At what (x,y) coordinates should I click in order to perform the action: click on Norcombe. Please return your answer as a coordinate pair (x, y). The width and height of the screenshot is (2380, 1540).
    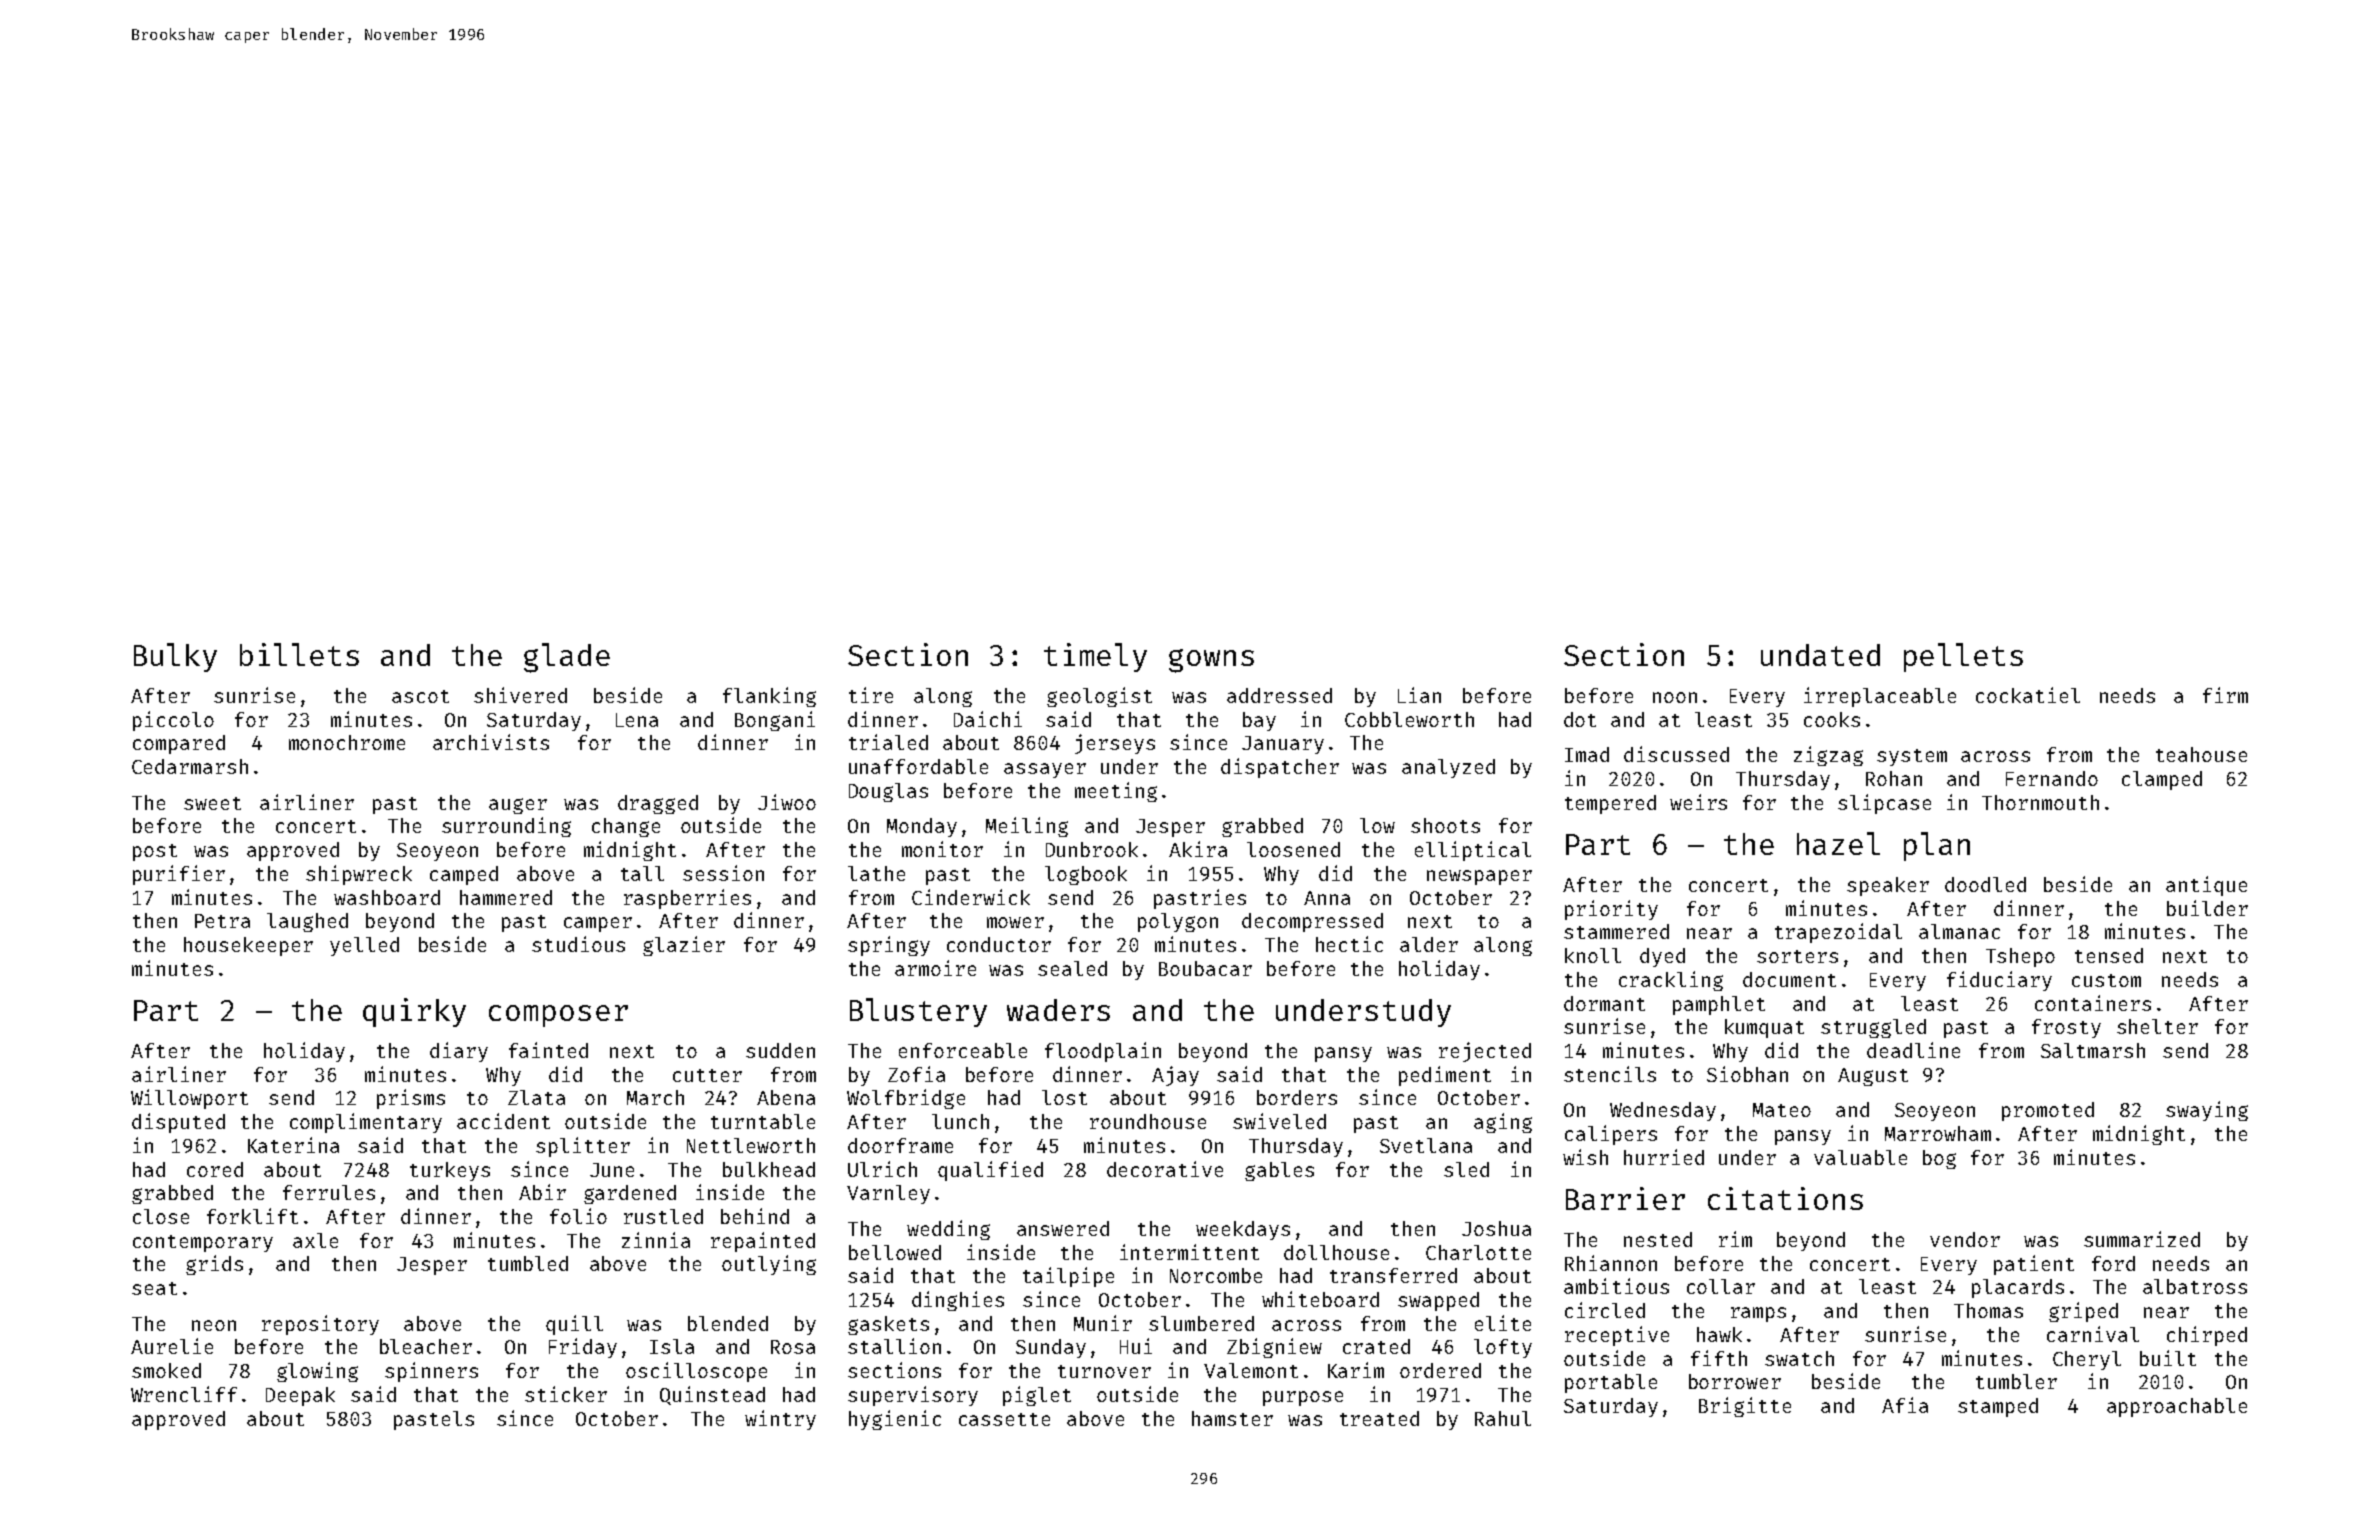
    Looking at the image, I should click on (1216, 1275).
